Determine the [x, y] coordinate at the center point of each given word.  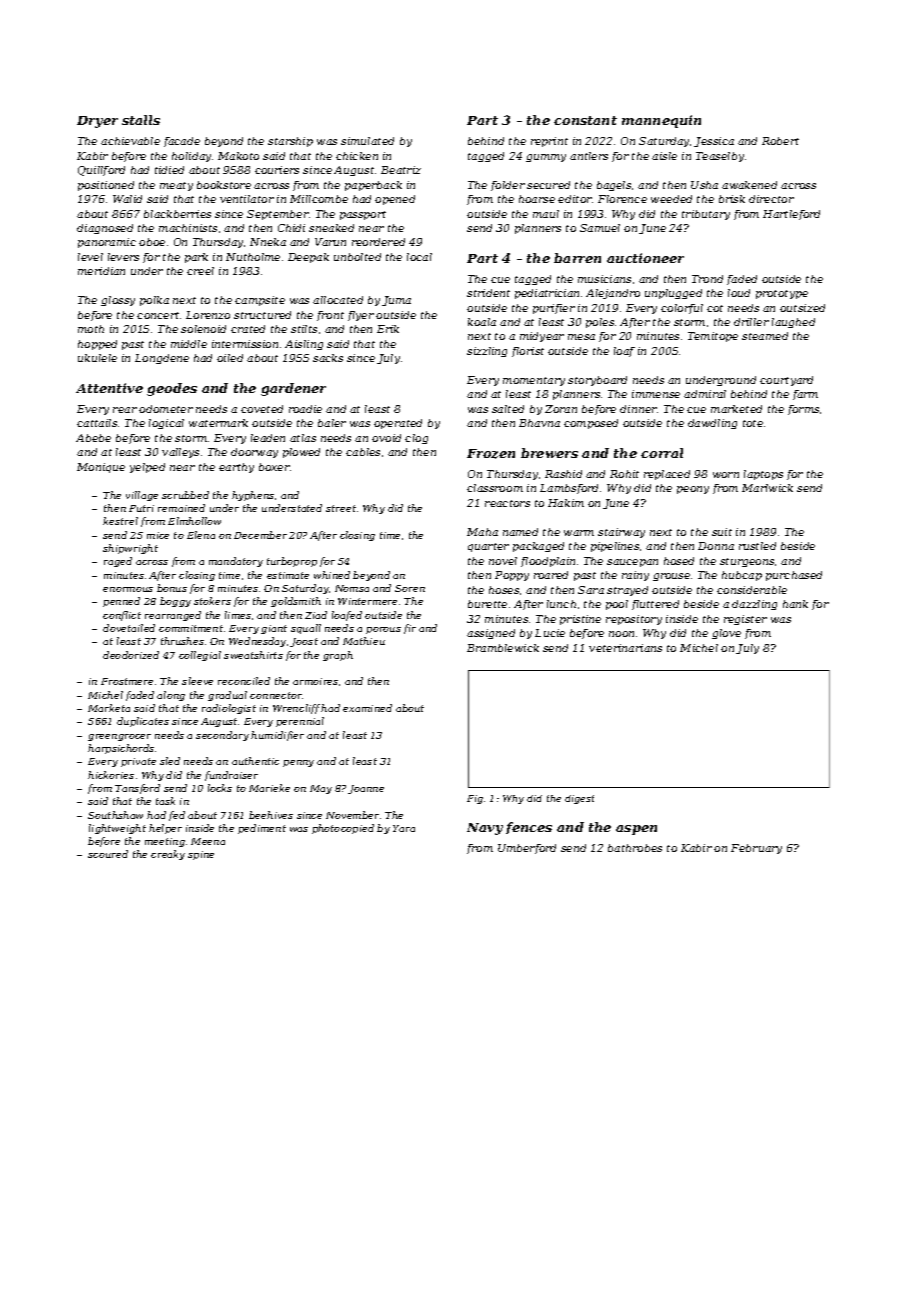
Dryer [97, 122]
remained [181, 508]
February [756, 849]
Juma [396, 301]
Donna [716, 546]
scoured [108, 854]
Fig [475, 799]
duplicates [143, 722]
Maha [482, 532]
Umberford [527, 849]
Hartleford [791, 215]
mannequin [661, 121]
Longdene [162, 359]
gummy [546, 158]
